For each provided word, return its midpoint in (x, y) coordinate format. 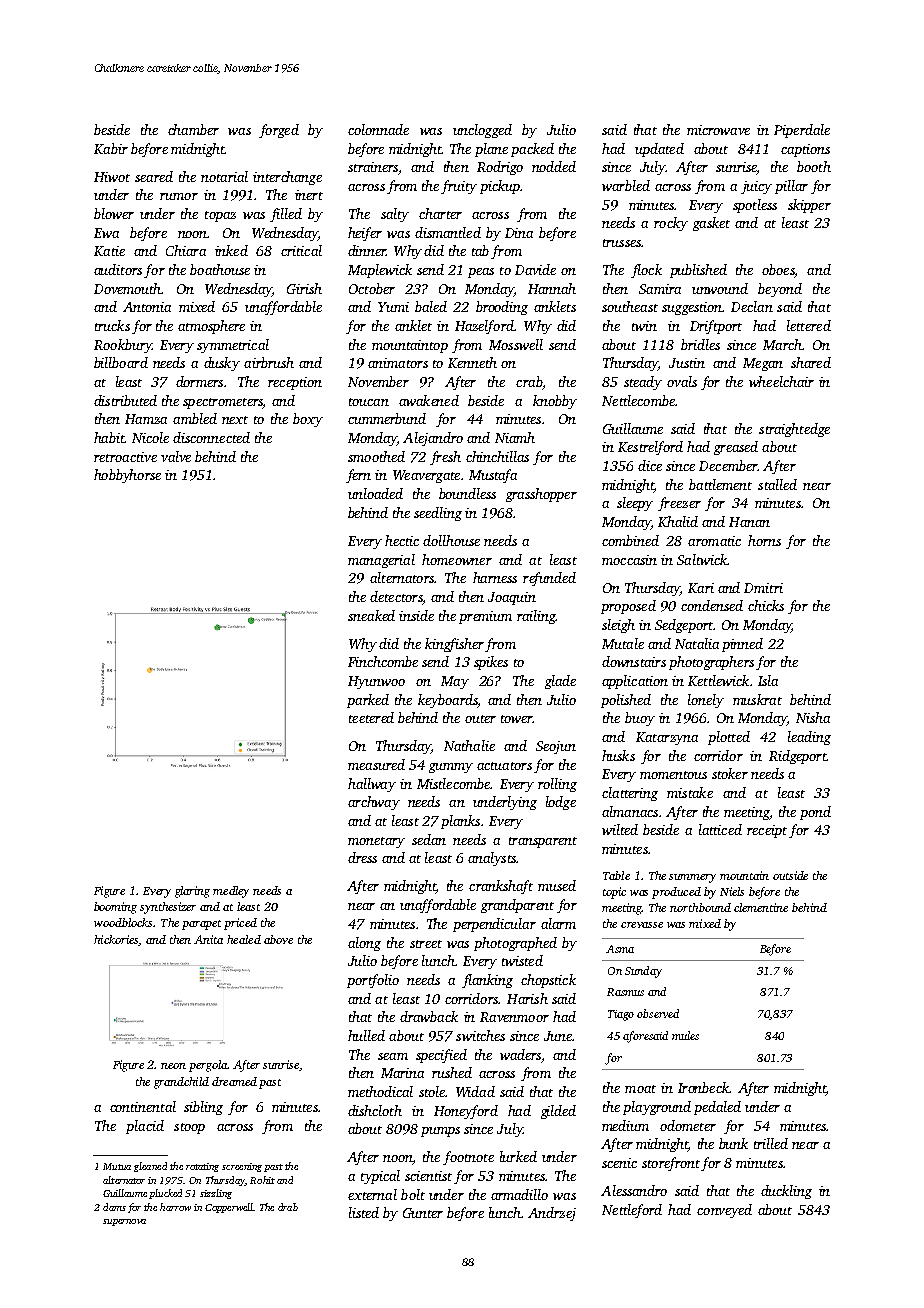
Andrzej (552, 1214)
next (235, 420)
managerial (381, 561)
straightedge (794, 430)
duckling (786, 1192)
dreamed (234, 1081)
